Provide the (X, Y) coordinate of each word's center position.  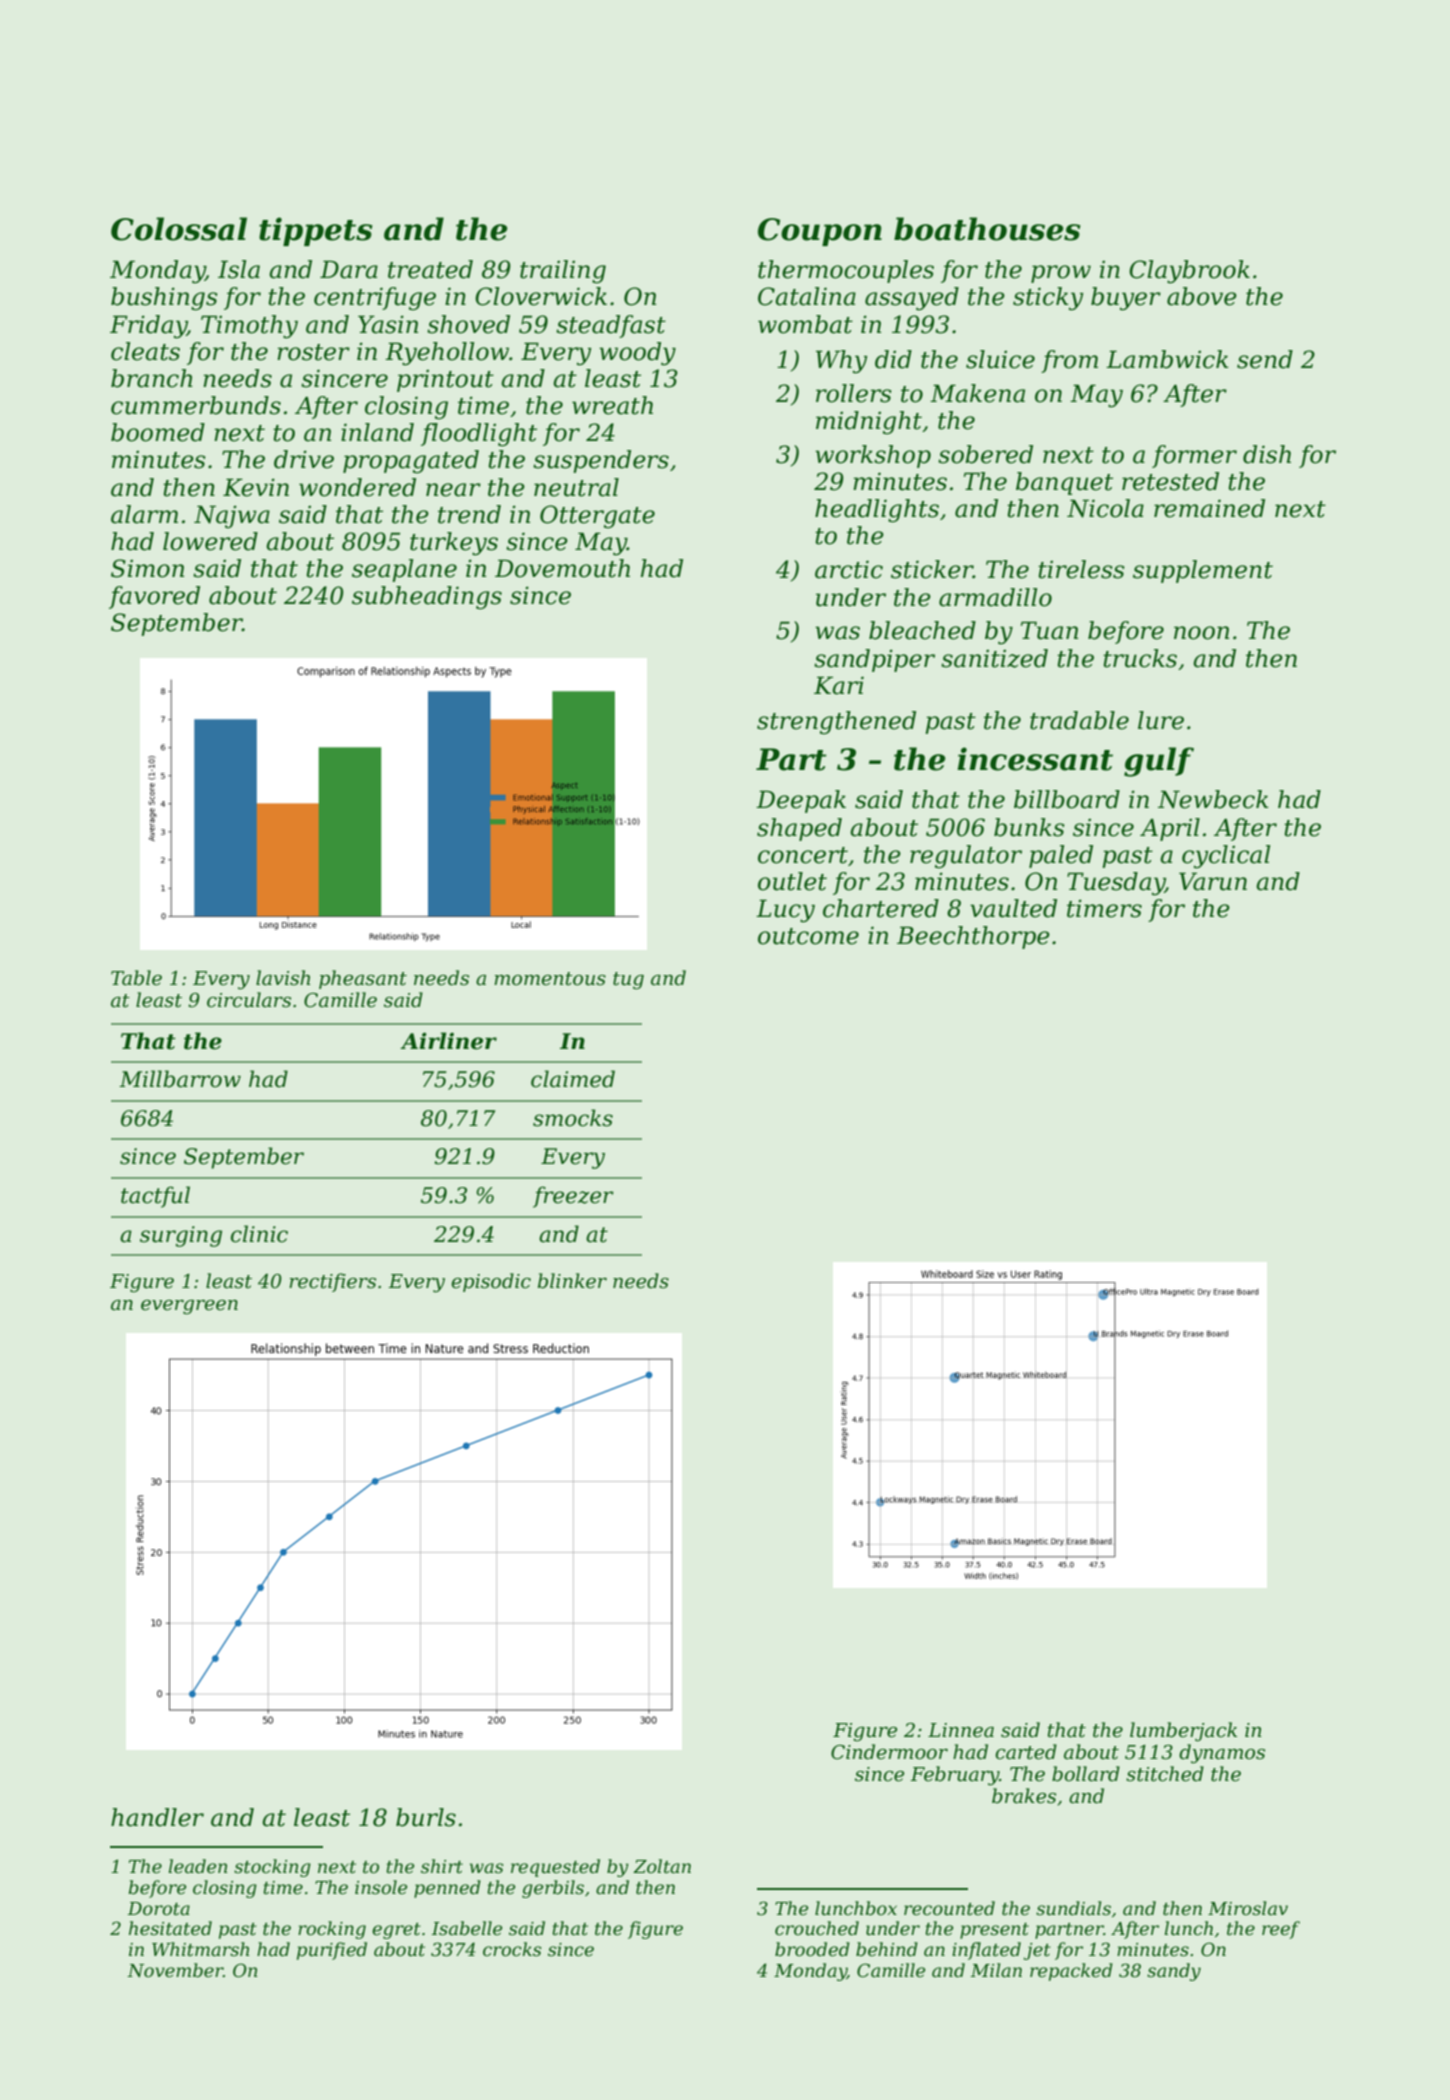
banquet (1064, 483)
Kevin (256, 487)
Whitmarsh (200, 1949)
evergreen (189, 1307)
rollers (853, 393)
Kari (839, 685)
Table (136, 978)
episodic (491, 1282)
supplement (1203, 571)
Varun (1213, 881)
